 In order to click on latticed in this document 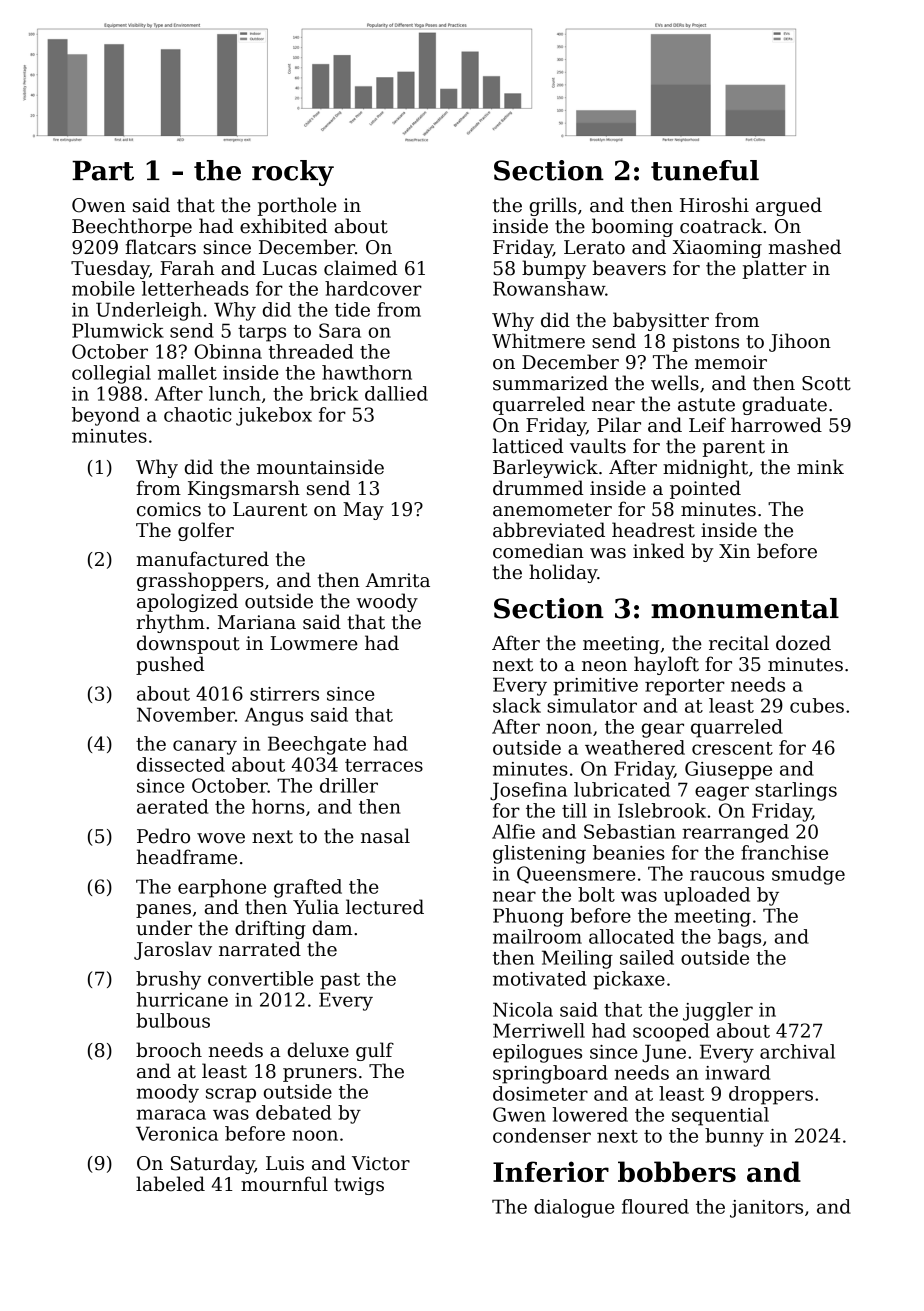, I will do `click(528, 446)`.
